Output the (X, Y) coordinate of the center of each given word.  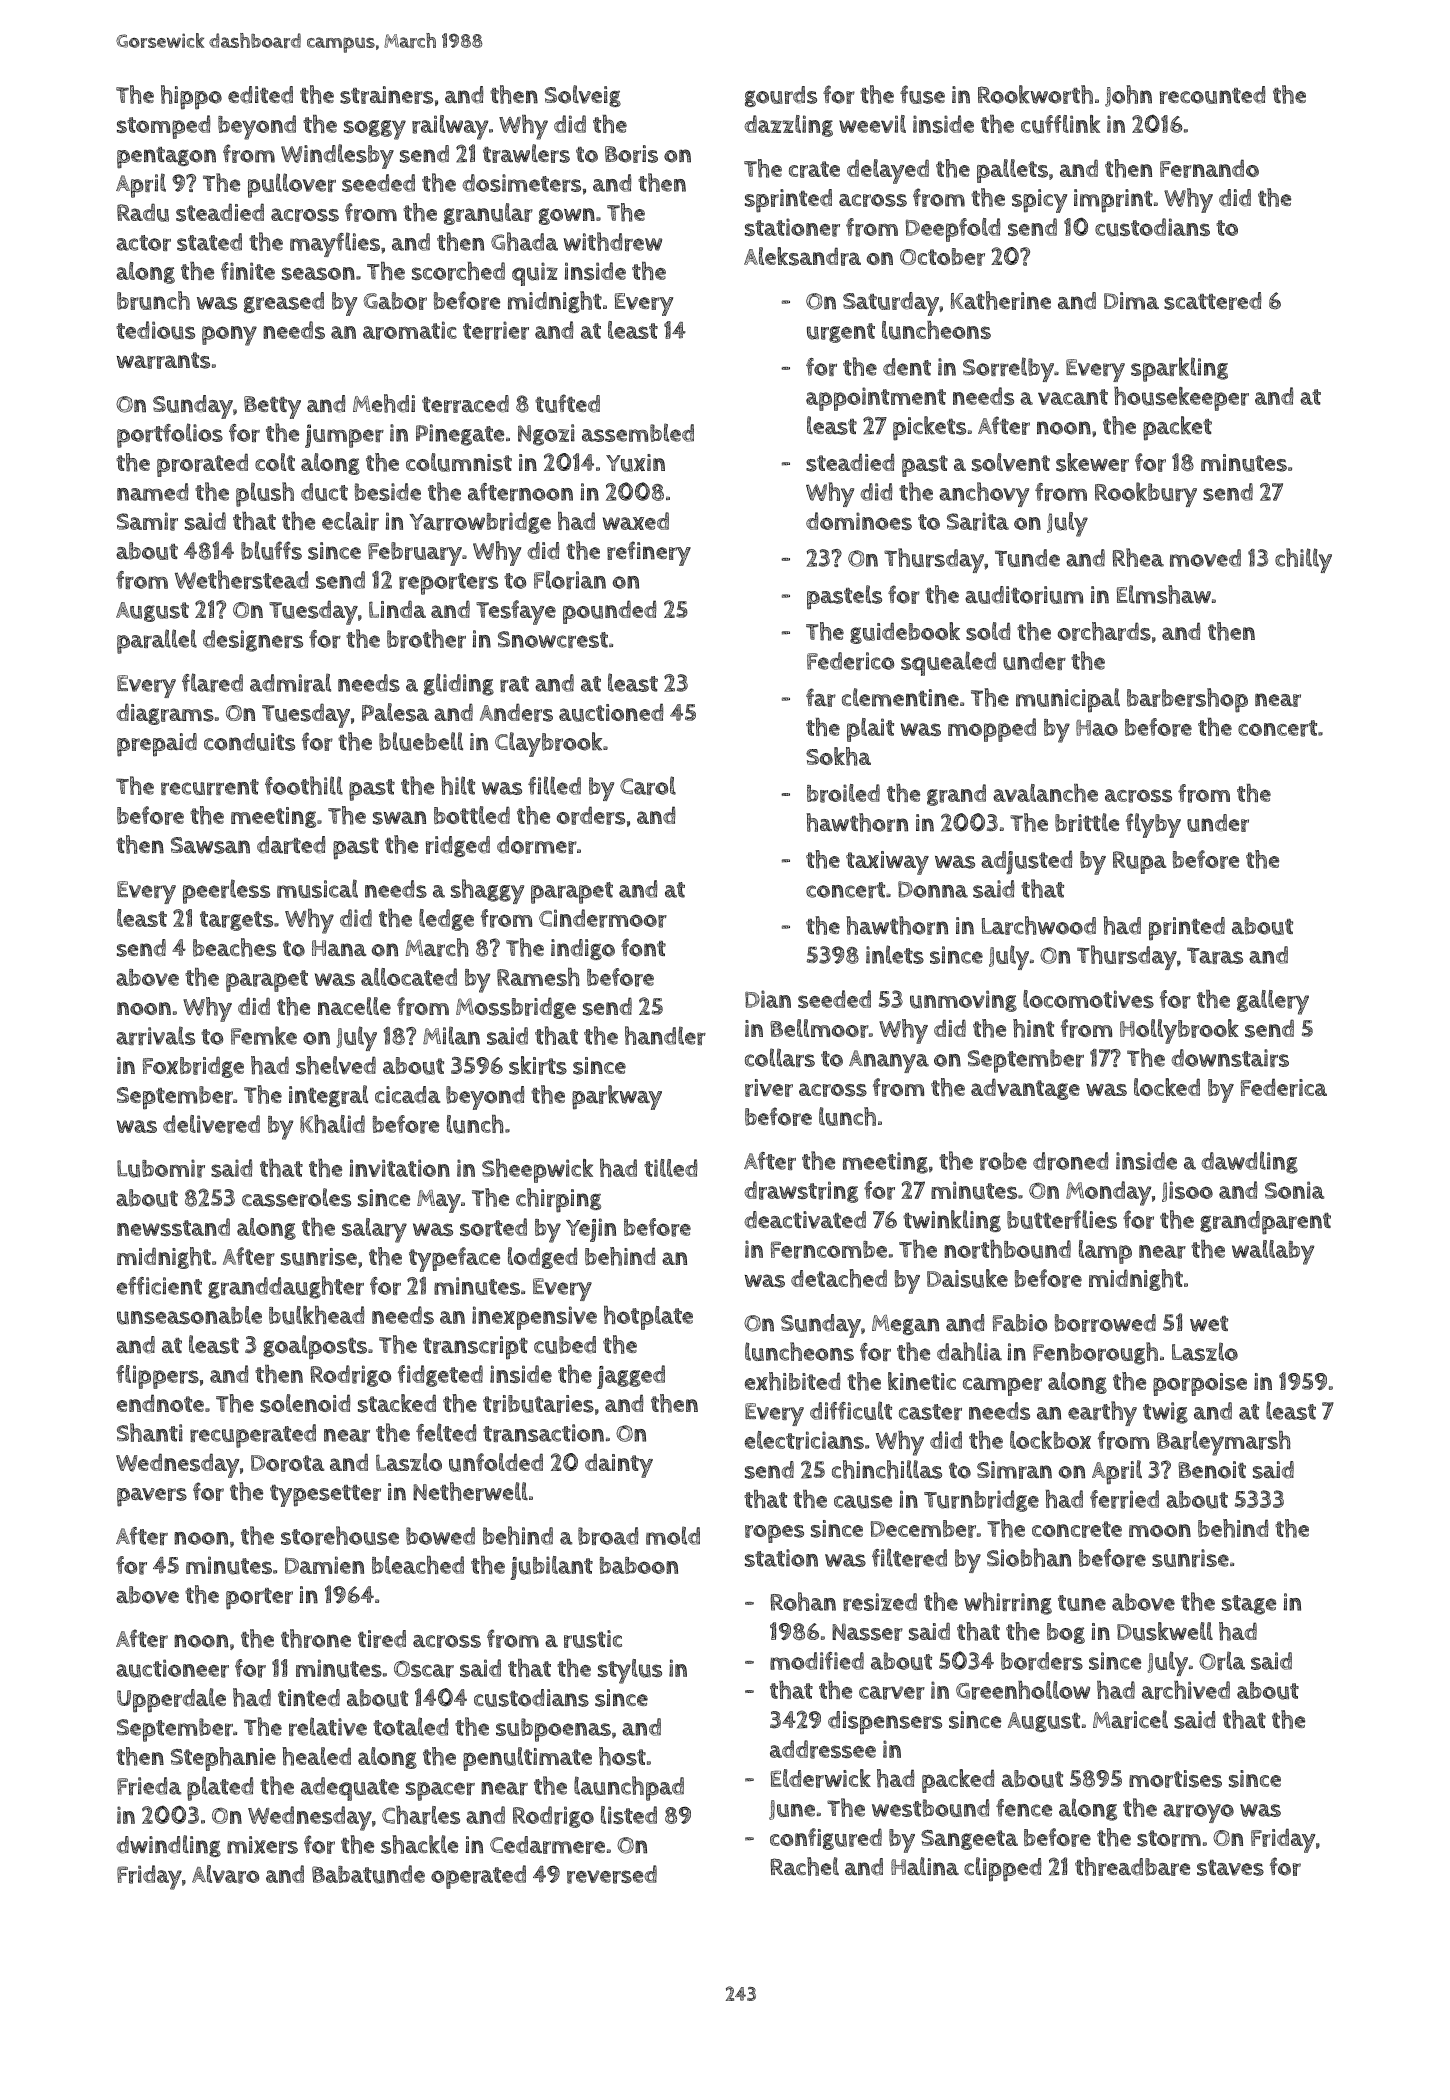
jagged (631, 1377)
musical (317, 888)
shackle (419, 1844)
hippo (191, 97)
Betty (272, 407)
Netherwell (470, 1491)
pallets (1012, 171)
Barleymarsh (1224, 1443)
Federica (1284, 1087)
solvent (1011, 462)
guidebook (905, 633)
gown (567, 216)
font (643, 947)
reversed (612, 1874)
